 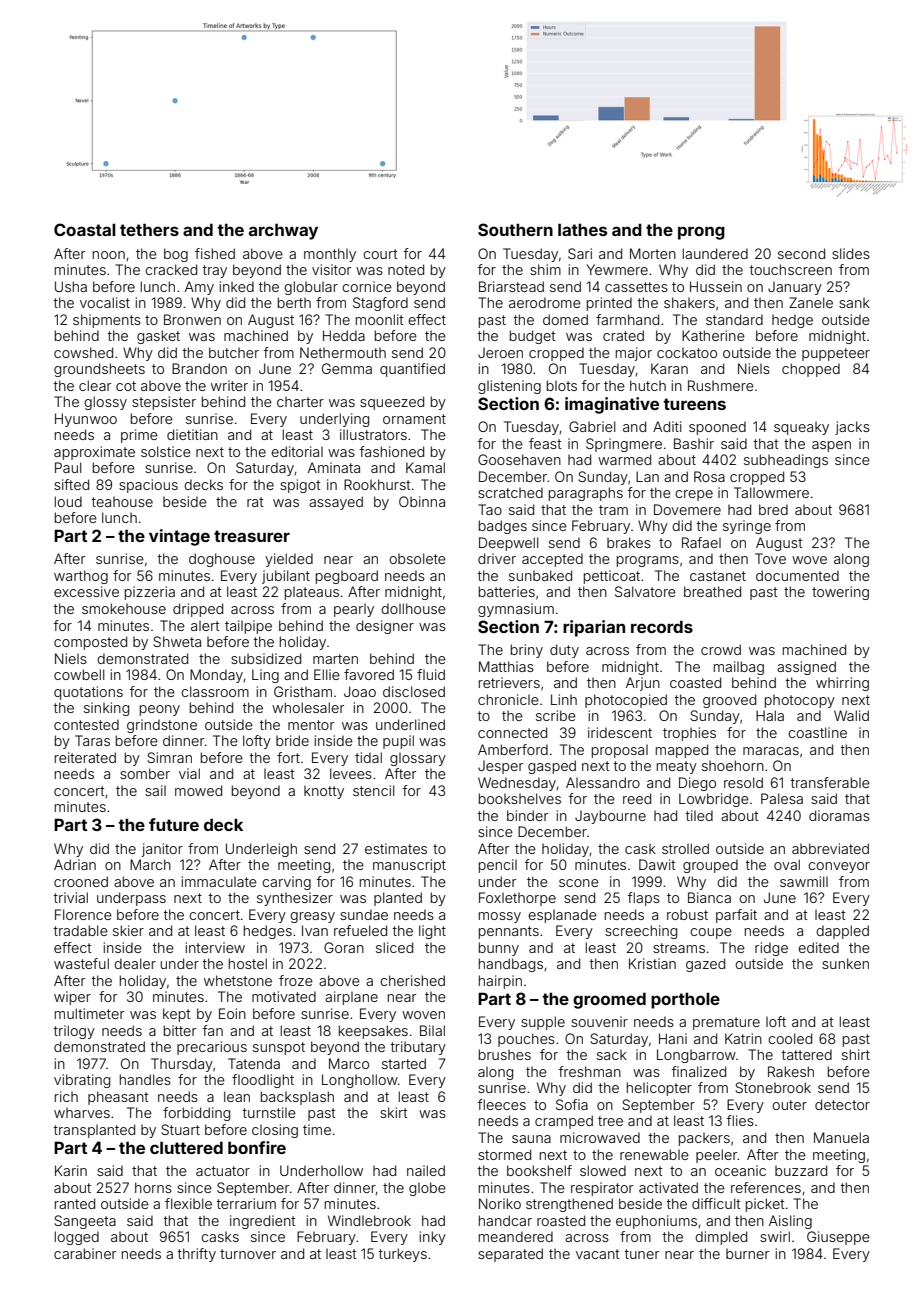 What do you see at coordinates (709, 897) in the document?
I see `Bianca` at bounding box center [709, 897].
